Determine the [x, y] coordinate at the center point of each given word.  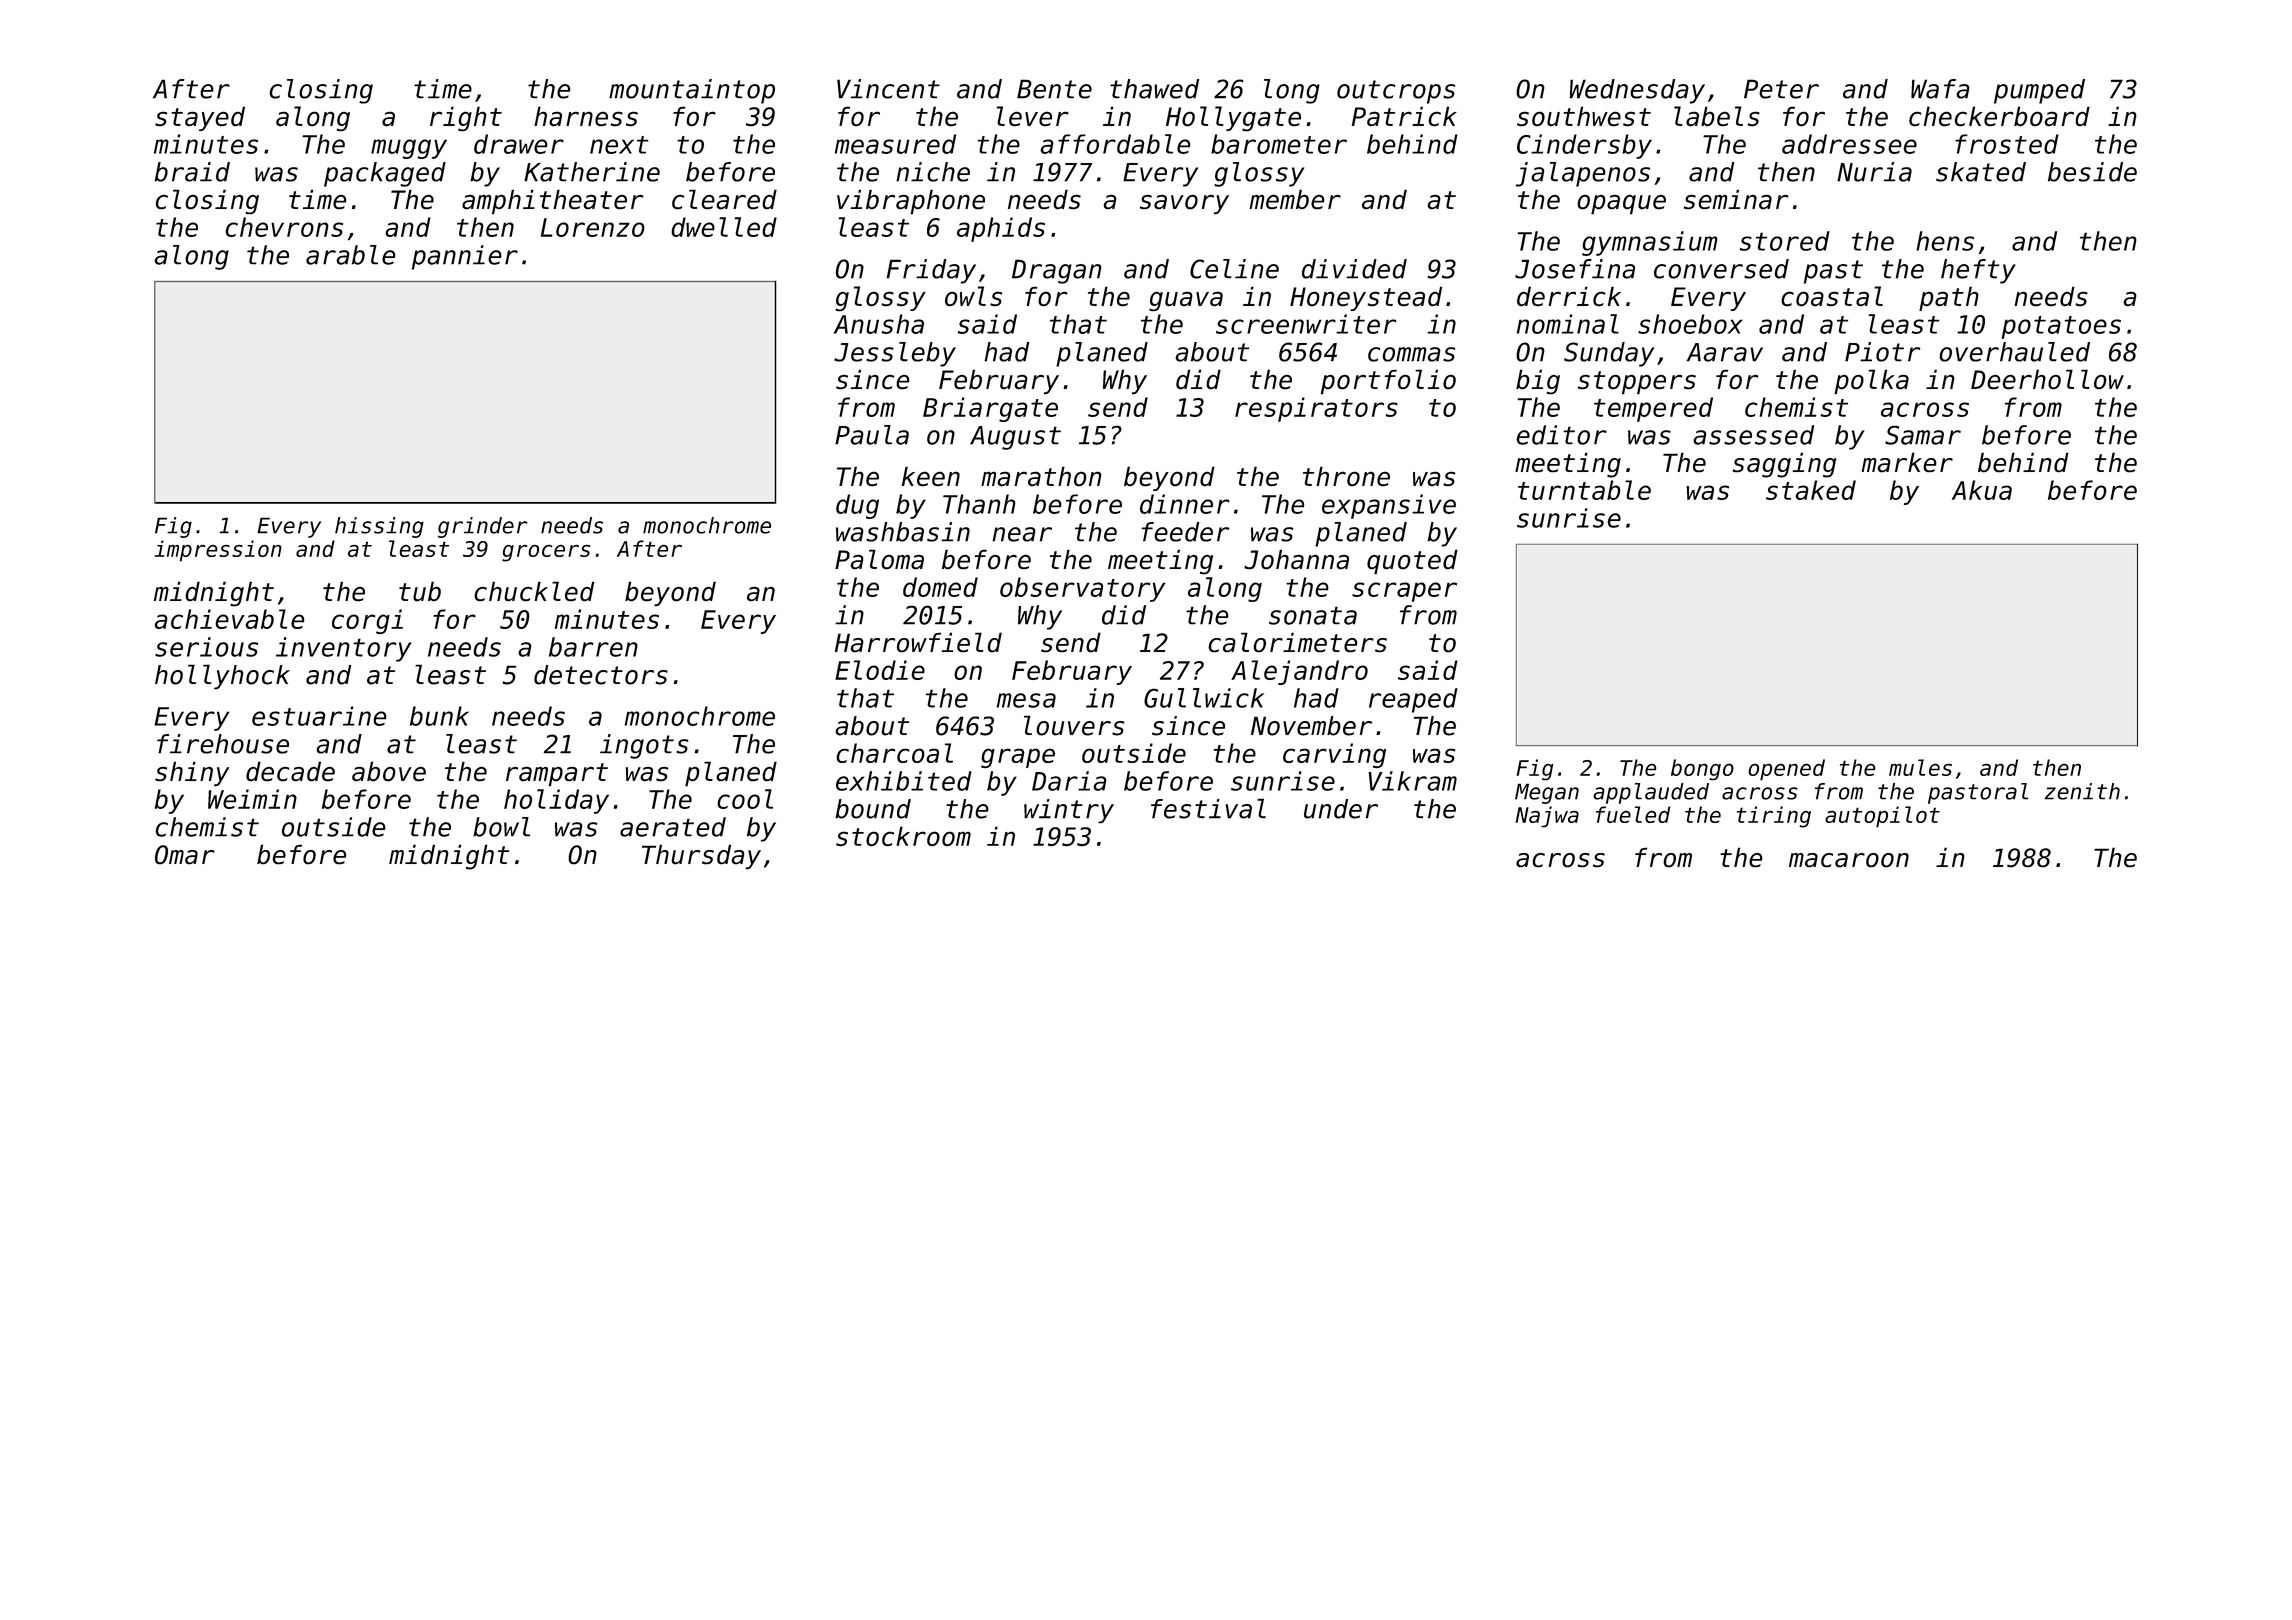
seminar [1736, 199]
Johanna [1296, 559]
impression [218, 551]
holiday [556, 801]
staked [1811, 490]
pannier [465, 257]
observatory [1082, 589]
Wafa [1940, 89]
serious [206, 647]
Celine [1234, 269]
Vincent [888, 89]
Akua [1982, 490]
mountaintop [692, 91]
